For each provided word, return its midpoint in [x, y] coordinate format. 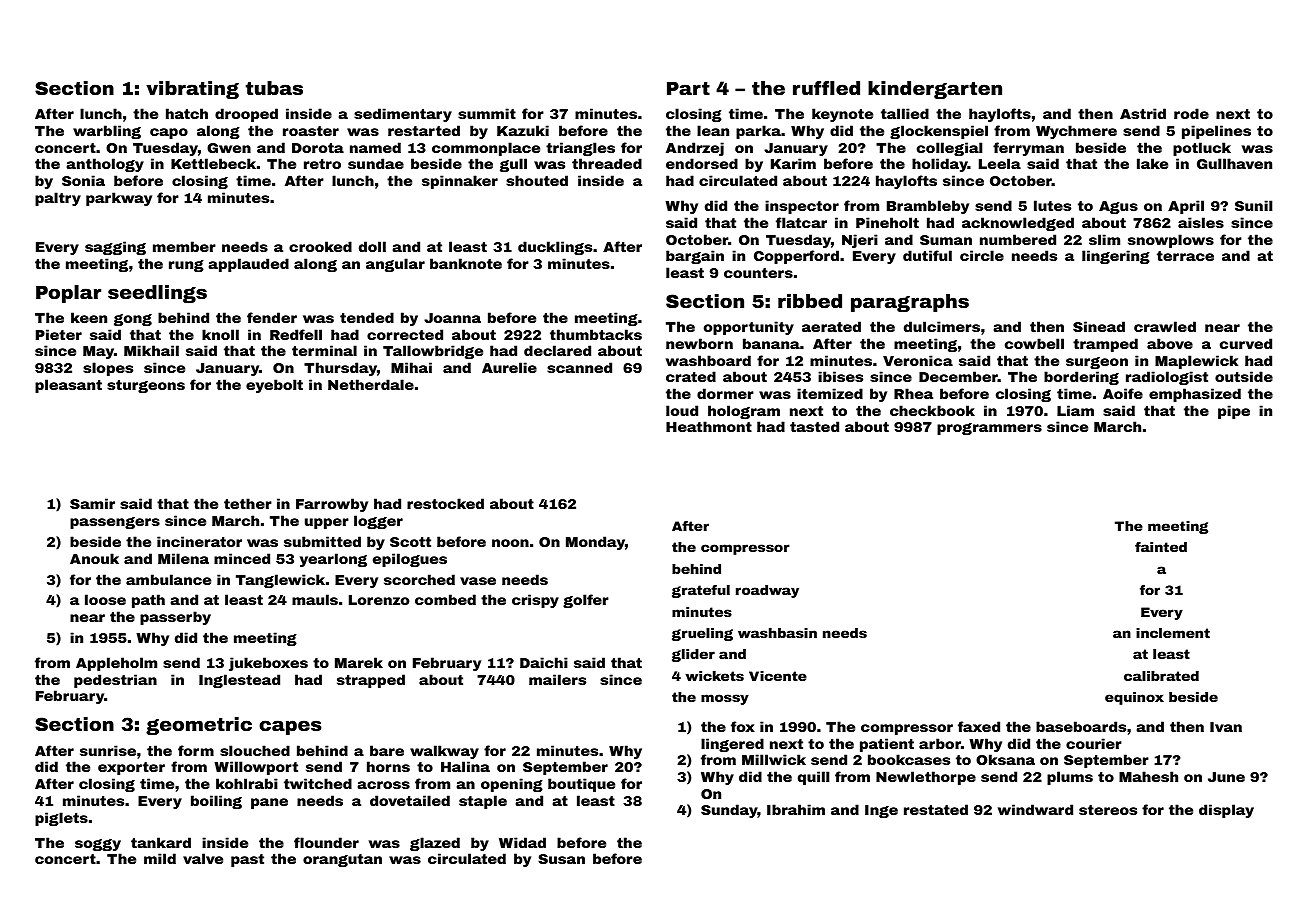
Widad [522, 842]
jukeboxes [268, 664]
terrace [1185, 256]
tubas [274, 88]
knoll [220, 334]
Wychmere [1076, 132]
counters [758, 273]
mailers [557, 679]
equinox [1134, 698]
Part [688, 88]
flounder [326, 842]
